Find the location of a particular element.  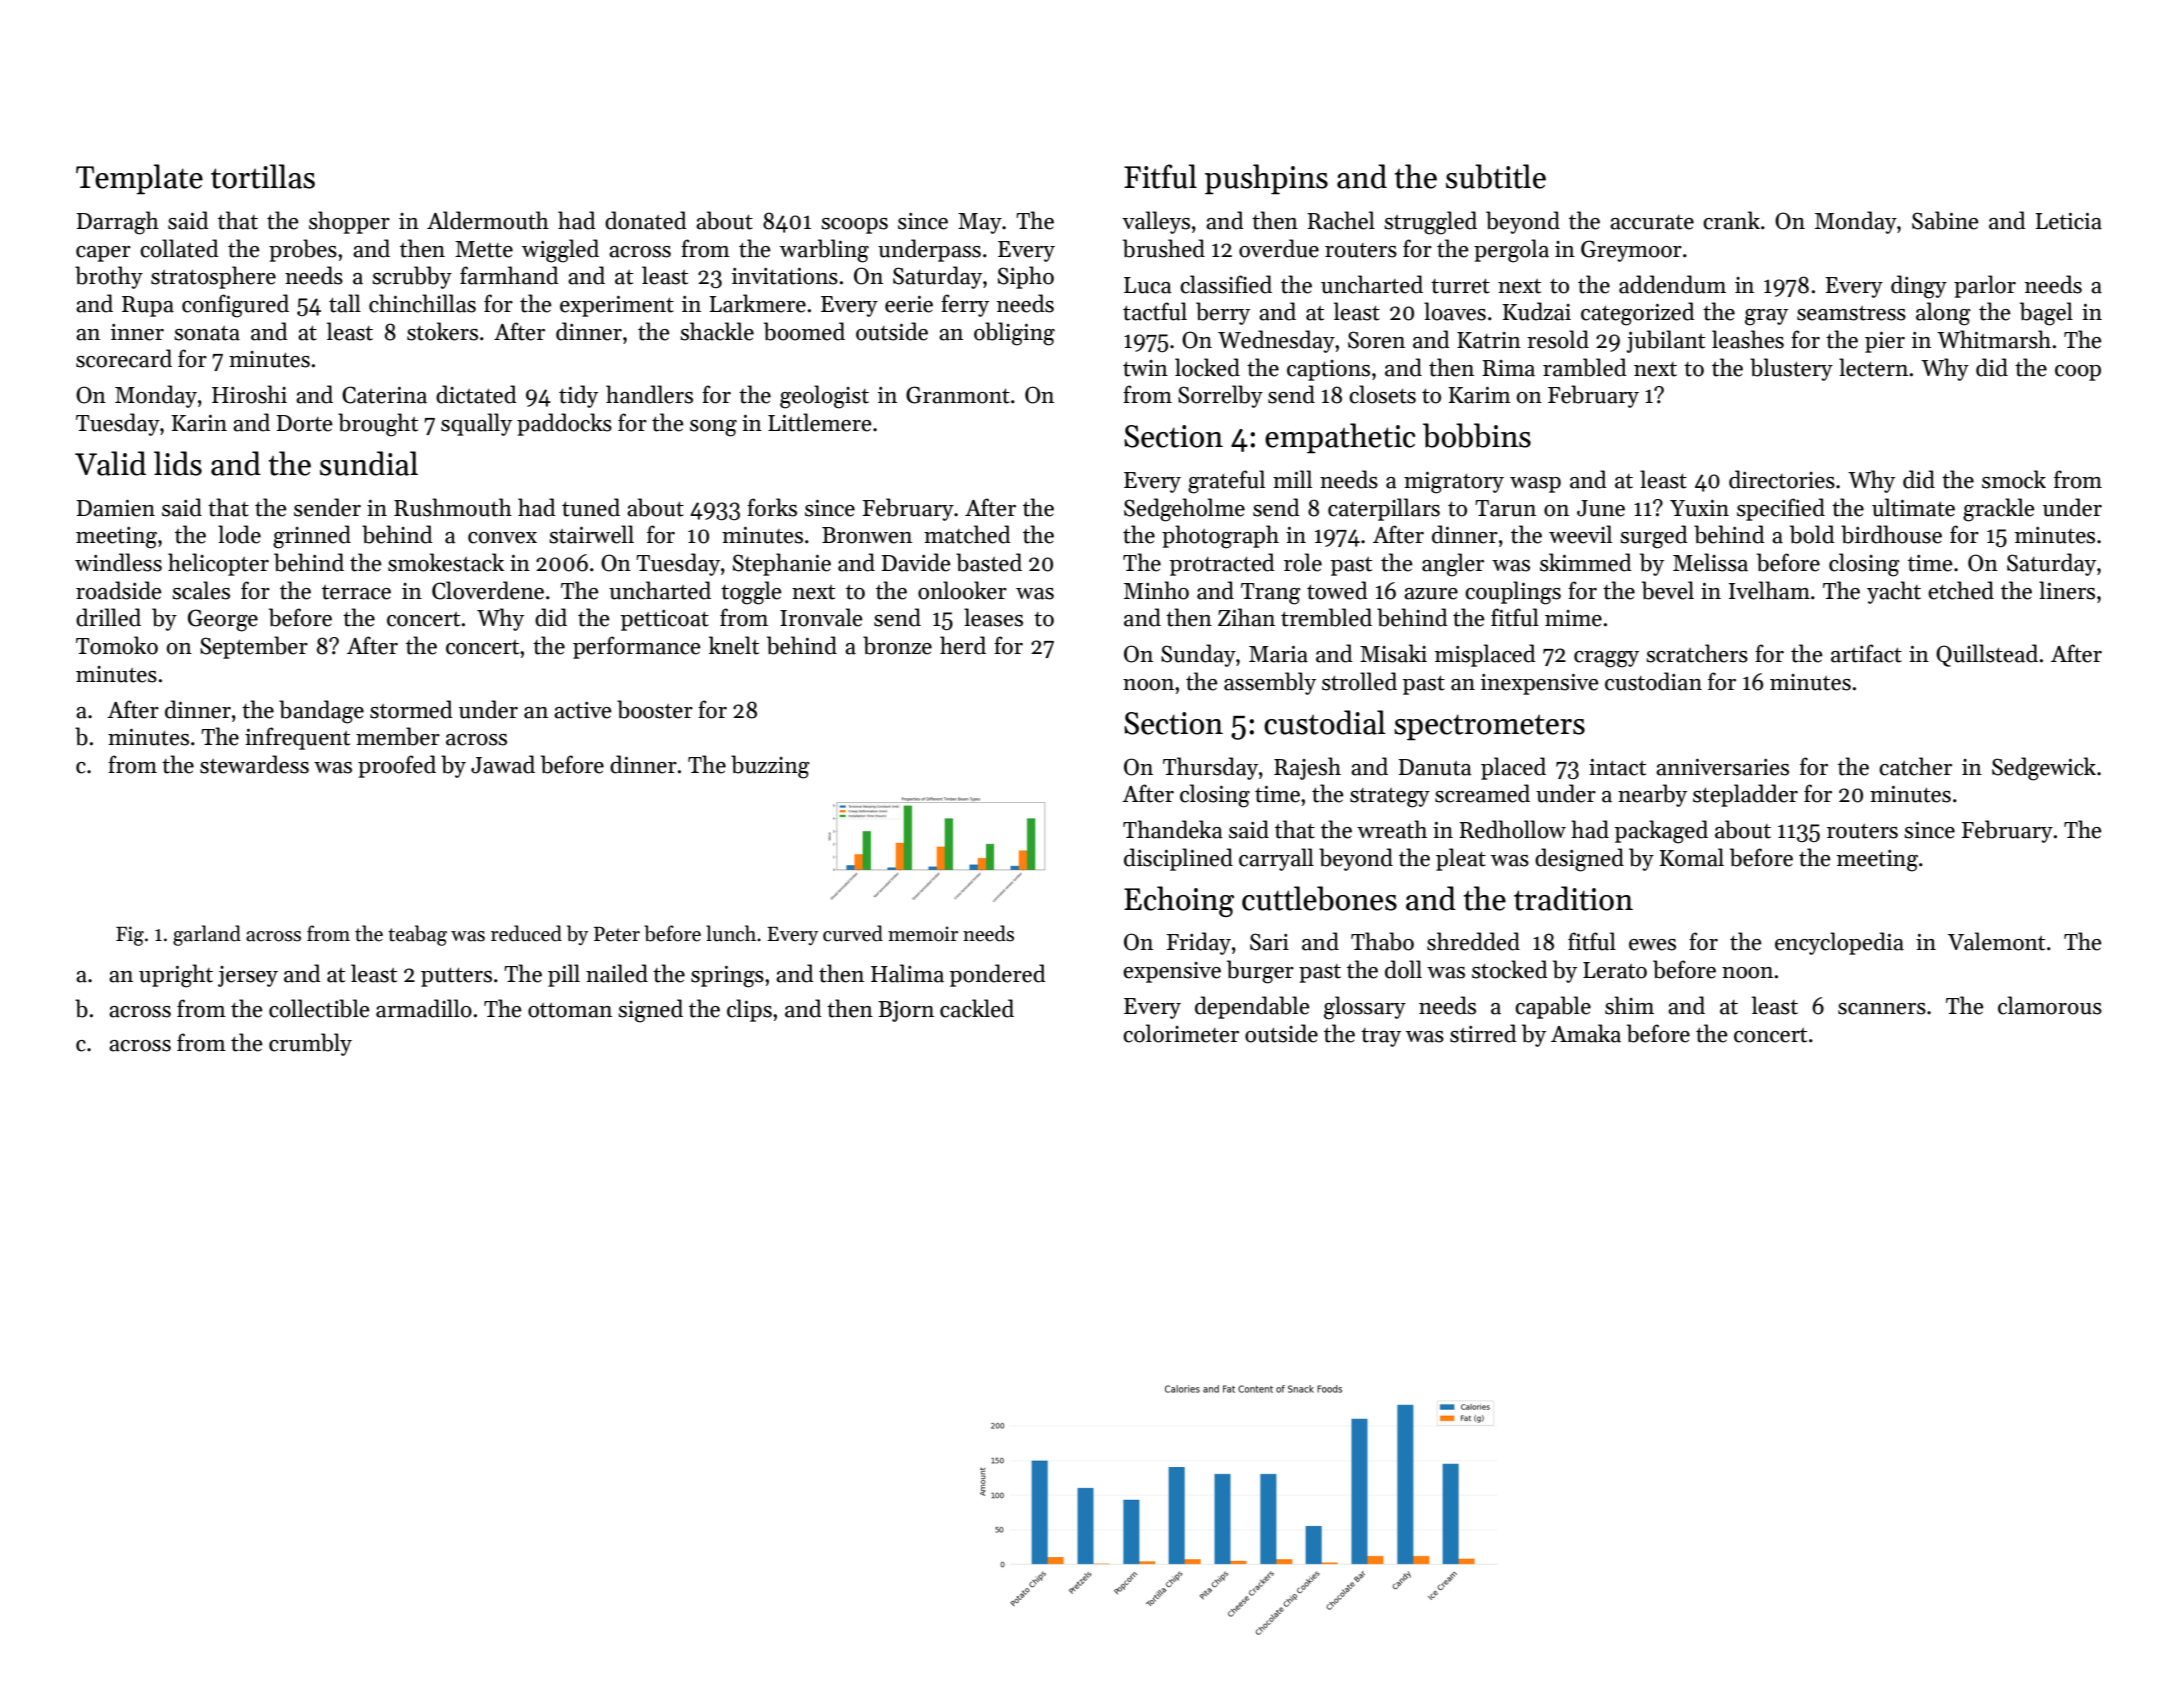

buzzing is located at coordinates (770, 767).
